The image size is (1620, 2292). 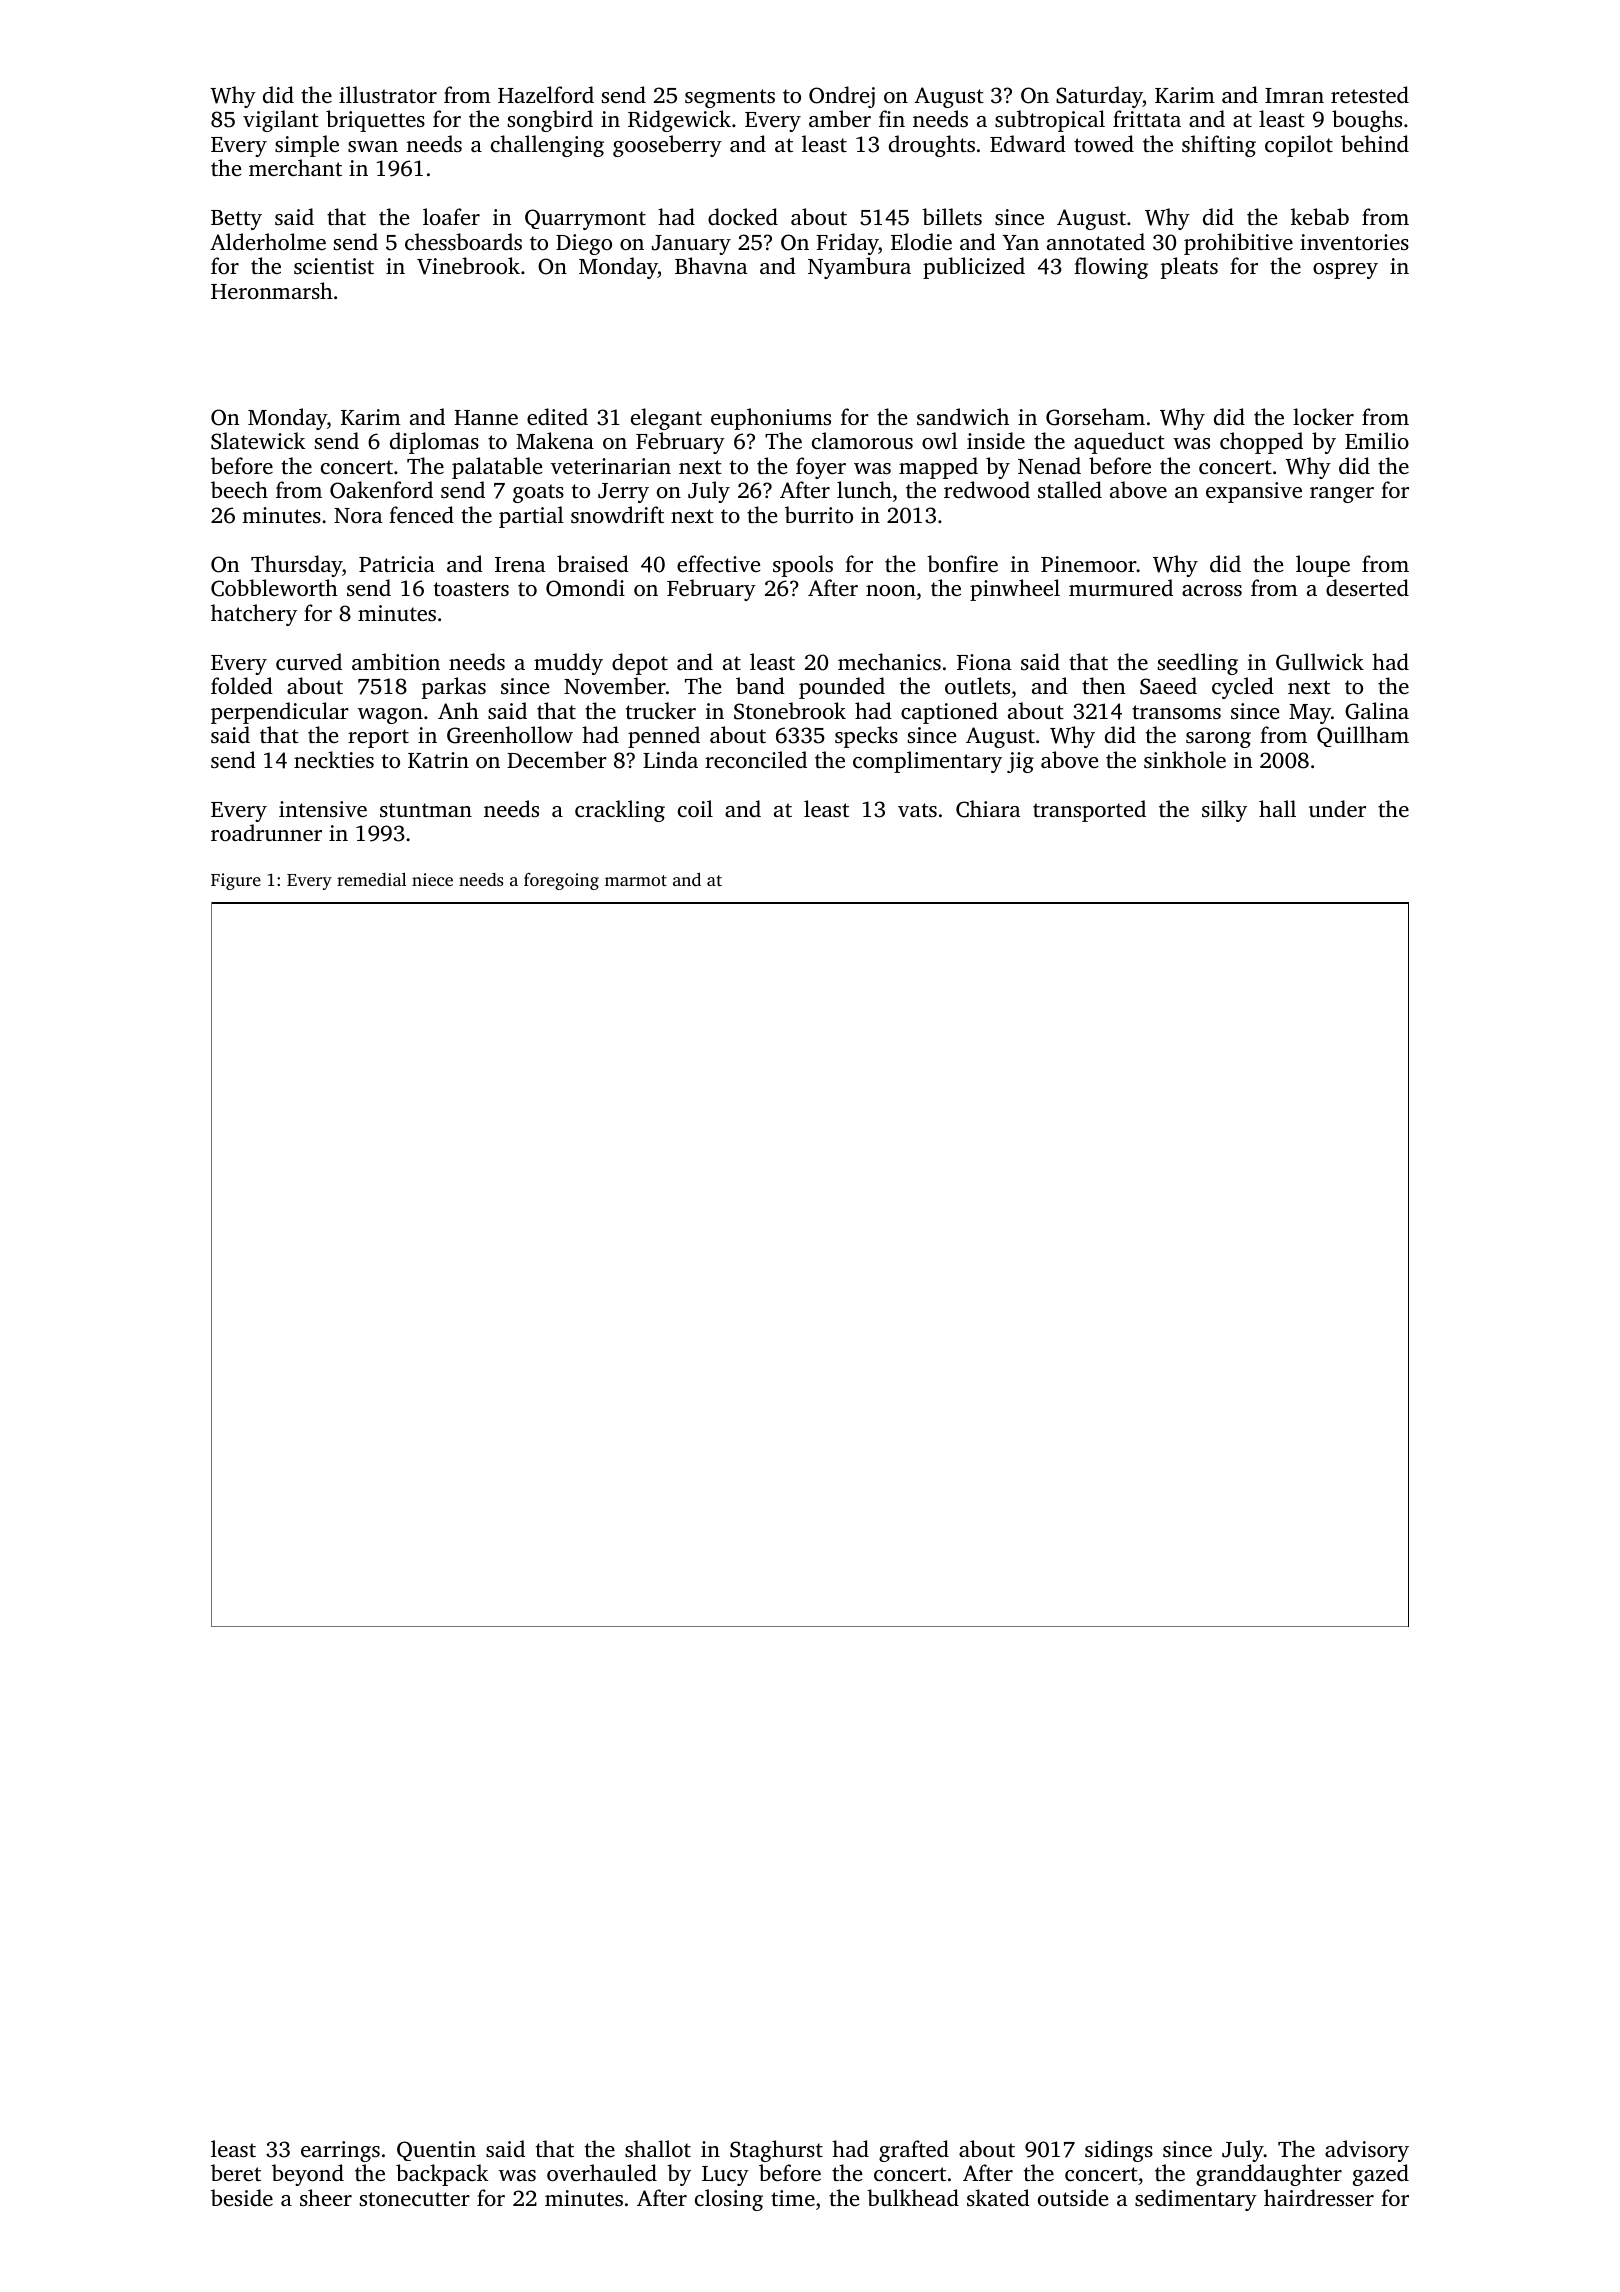 I want to click on pleats, so click(x=1189, y=268).
